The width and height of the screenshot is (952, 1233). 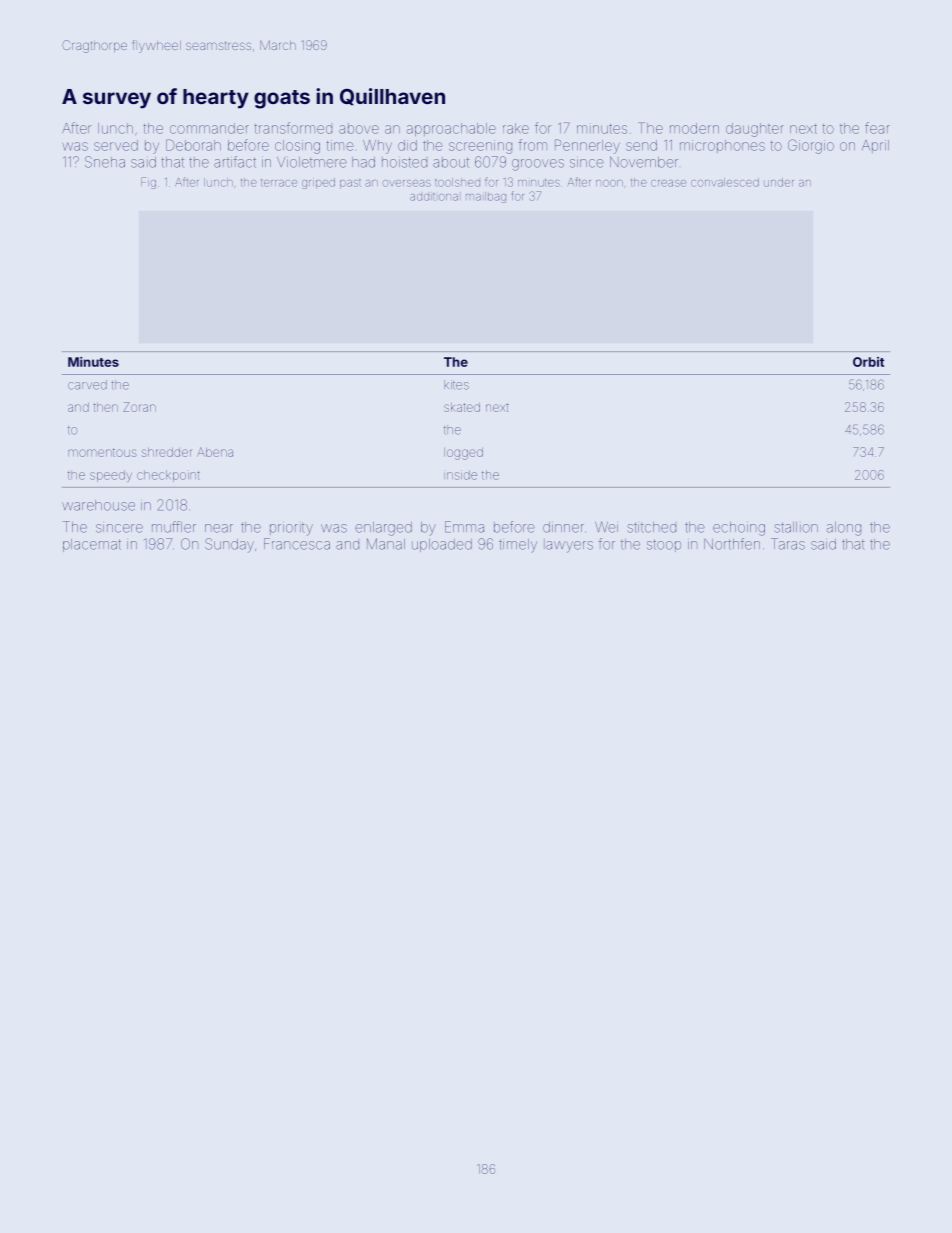 I want to click on toolshed, so click(x=457, y=182).
